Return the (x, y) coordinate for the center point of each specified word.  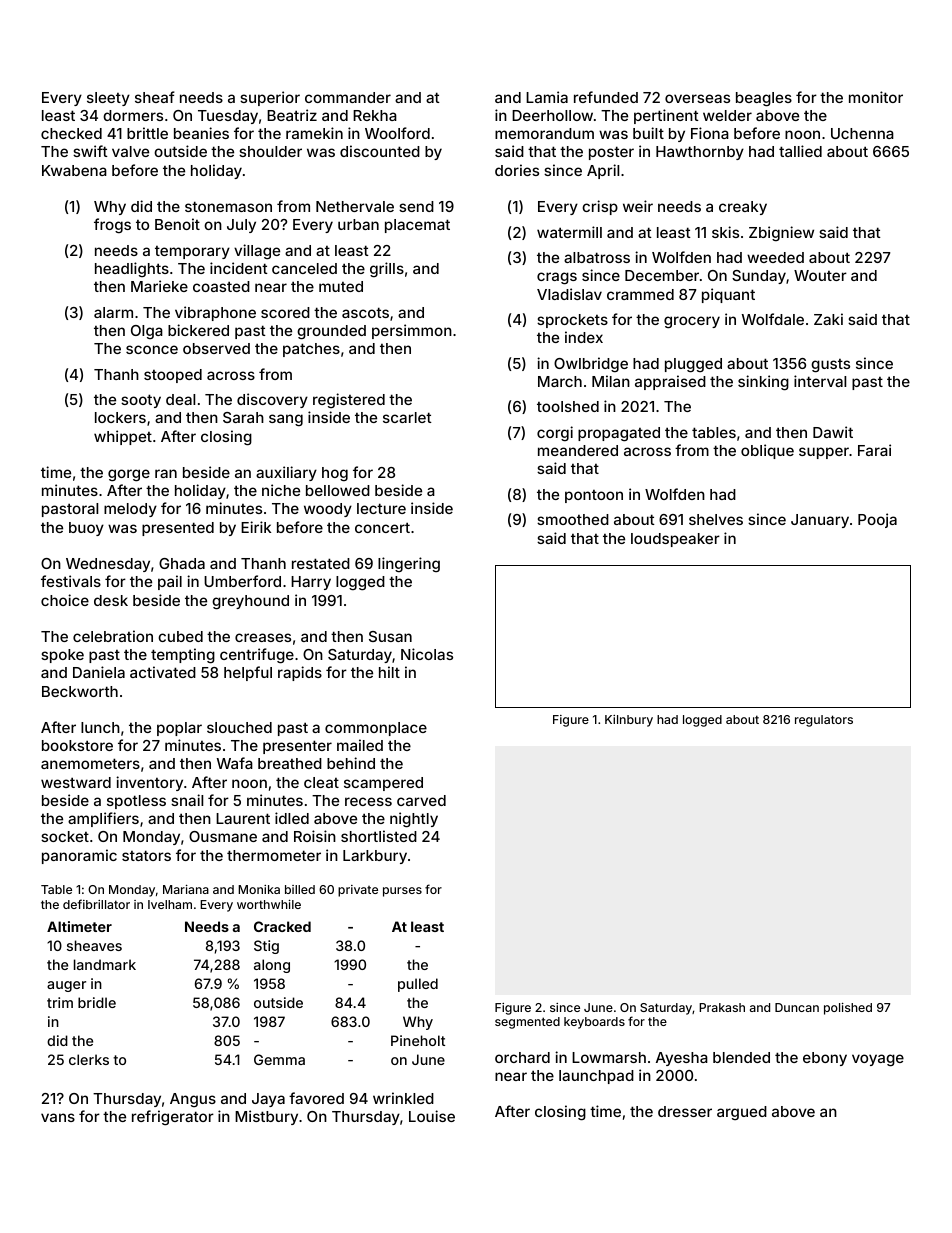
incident (239, 268)
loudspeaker (675, 540)
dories (517, 170)
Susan (390, 636)
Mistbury (266, 1117)
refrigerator (173, 1118)
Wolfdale (773, 319)
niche (281, 490)
